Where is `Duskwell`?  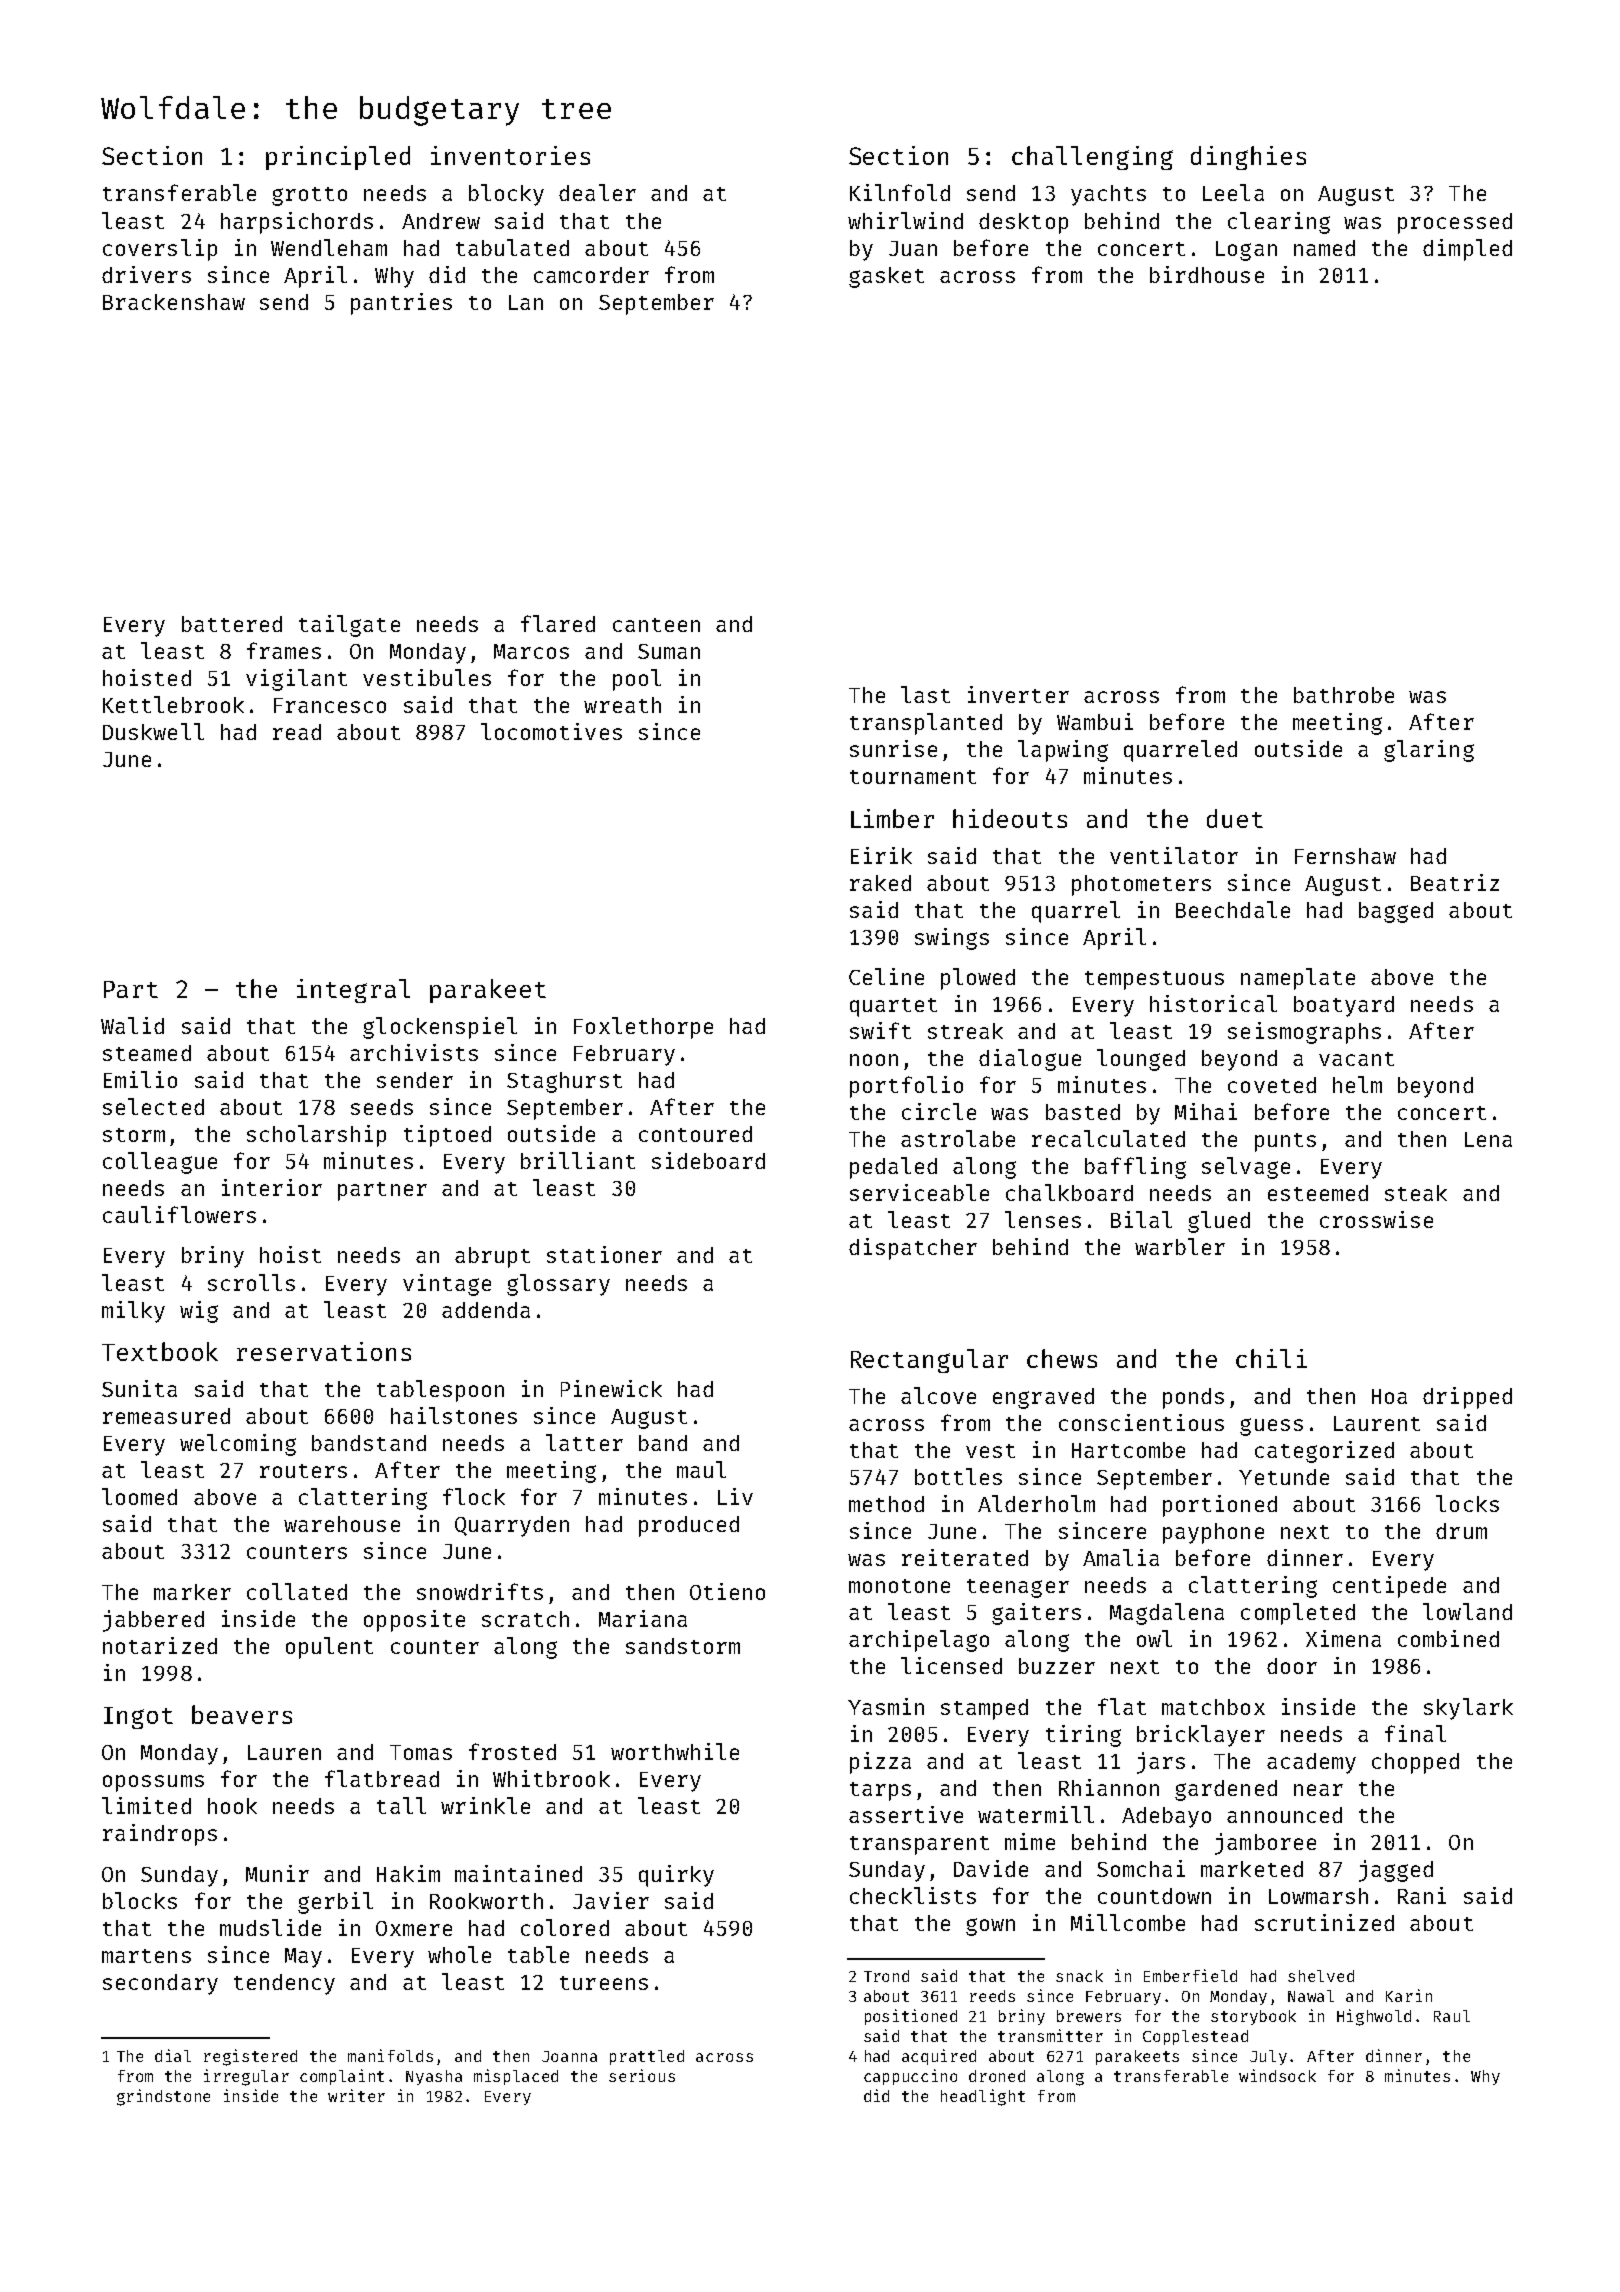
Duskwell is located at coordinates (153, 731).
